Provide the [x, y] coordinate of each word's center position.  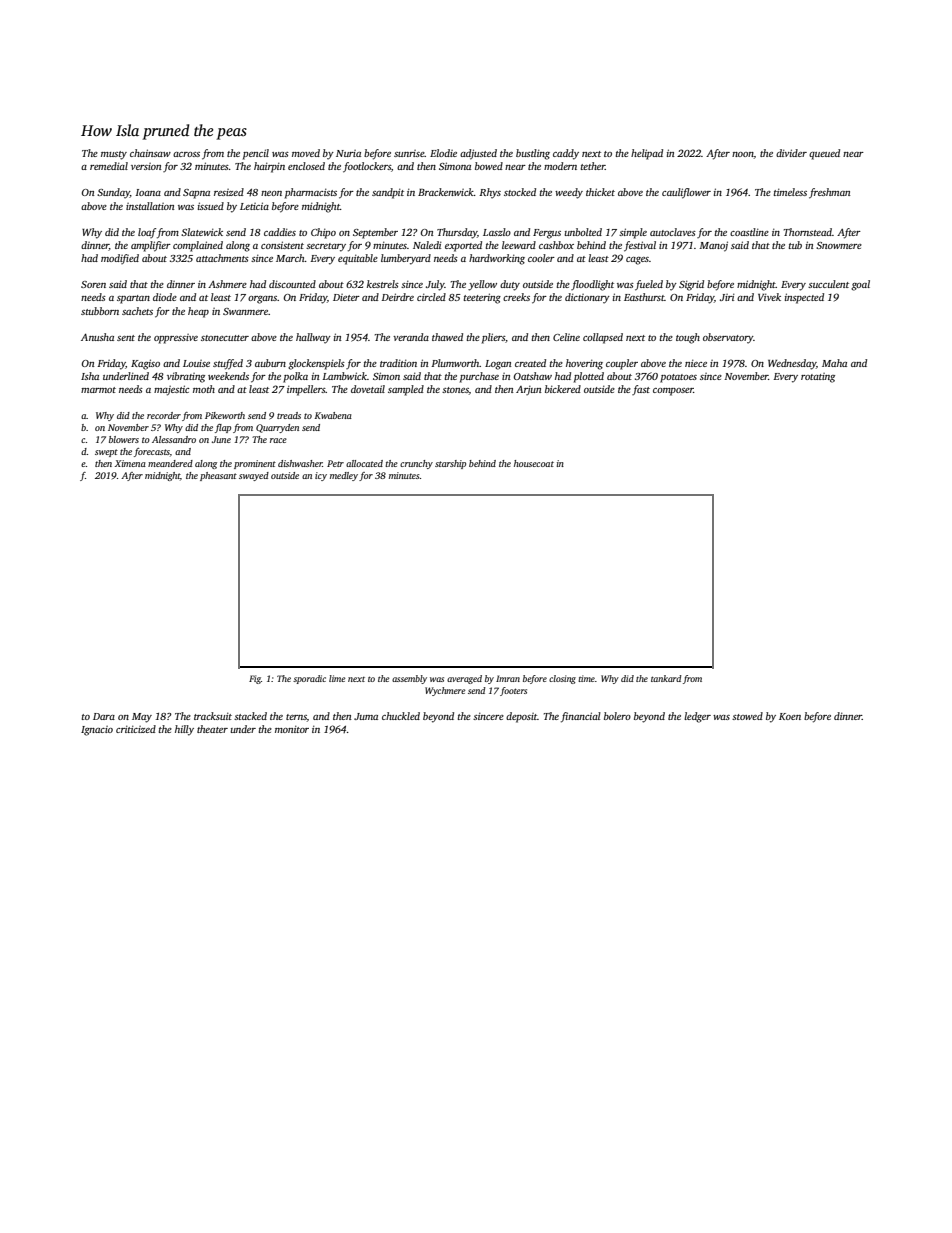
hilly [184, 730]
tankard [666, 678]
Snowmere [839, 245]
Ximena [130, 463]
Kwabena [333, 415]
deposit [521, 717]
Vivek [769, 297]
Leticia [254, 206]
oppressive [176, 339]
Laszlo [497, 232]
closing [562, 679]
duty [510, 285]
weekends [228, 376]
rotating [818, 378]
